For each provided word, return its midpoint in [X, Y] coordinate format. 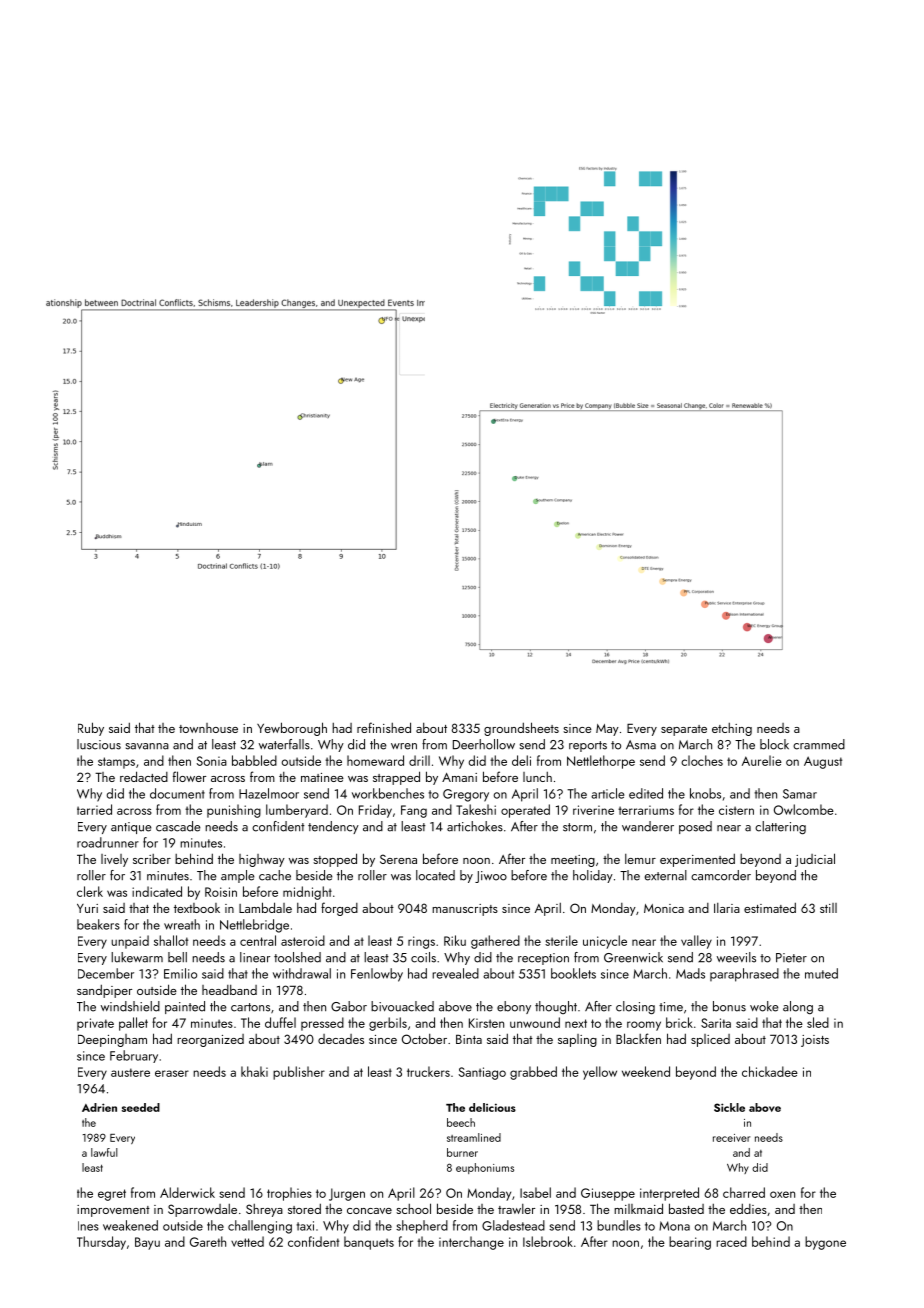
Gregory [466, 795]
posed [695, 827]
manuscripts [465, 910]
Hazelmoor [269, 793]
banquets [369, 1243]
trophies [289, 1194]
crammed [819, 744]
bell [177, 957]
